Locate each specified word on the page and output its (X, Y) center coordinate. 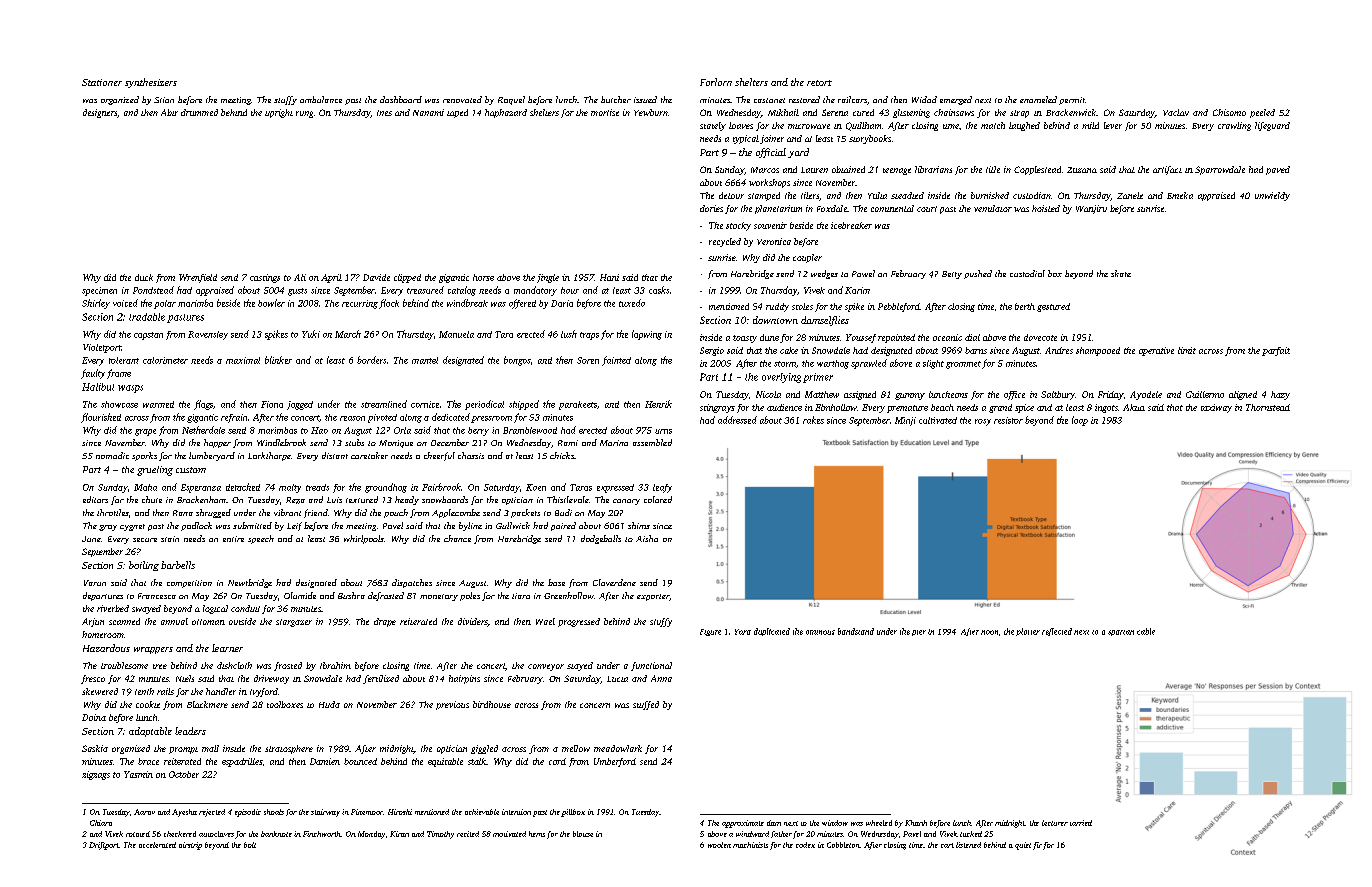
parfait (1276, 351)
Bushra (351, 595)
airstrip (190, 846)
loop (1080, 421)
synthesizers (151, 83)
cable (1146, 631)
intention (516, 812)
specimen (99, 291)
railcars (852, 99)
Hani (609, 277)
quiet (1023, 846)
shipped (524, 405)
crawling (1234, 126)
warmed (158, 404)
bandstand (856, 631)
